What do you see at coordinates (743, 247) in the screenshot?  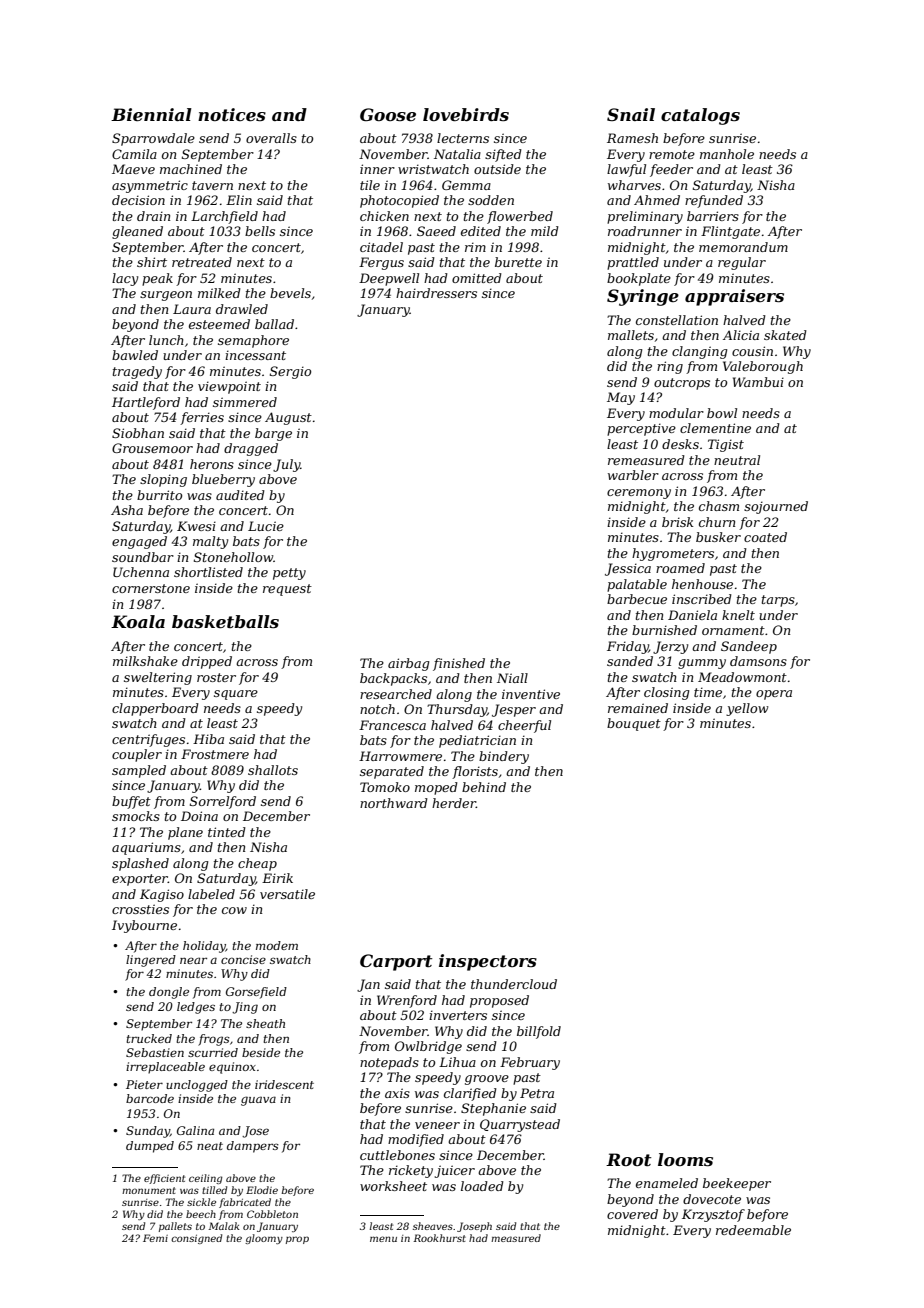 I see `memorandum` at bounding box center [743, 247].
